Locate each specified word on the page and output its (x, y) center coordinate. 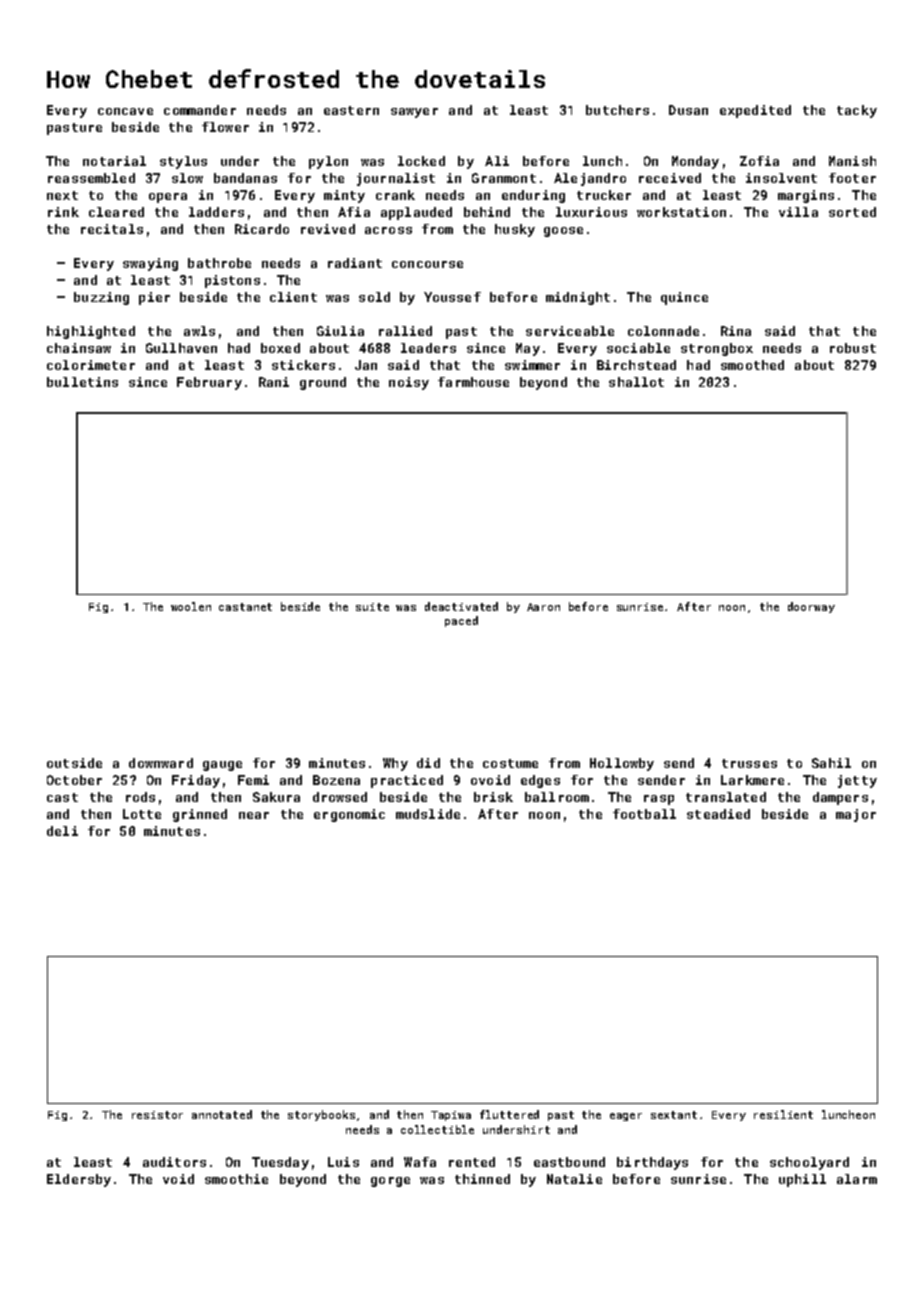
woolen (191, 606)
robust (853, 348)
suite (372, 607)
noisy (409, 383)
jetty (857, 781)
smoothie (236, 1179)
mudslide (428, 814)
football (644, 814)
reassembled (91, 178)
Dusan (688, 110)
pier (154, 298)
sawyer (414, 113)
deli (62, 831)
